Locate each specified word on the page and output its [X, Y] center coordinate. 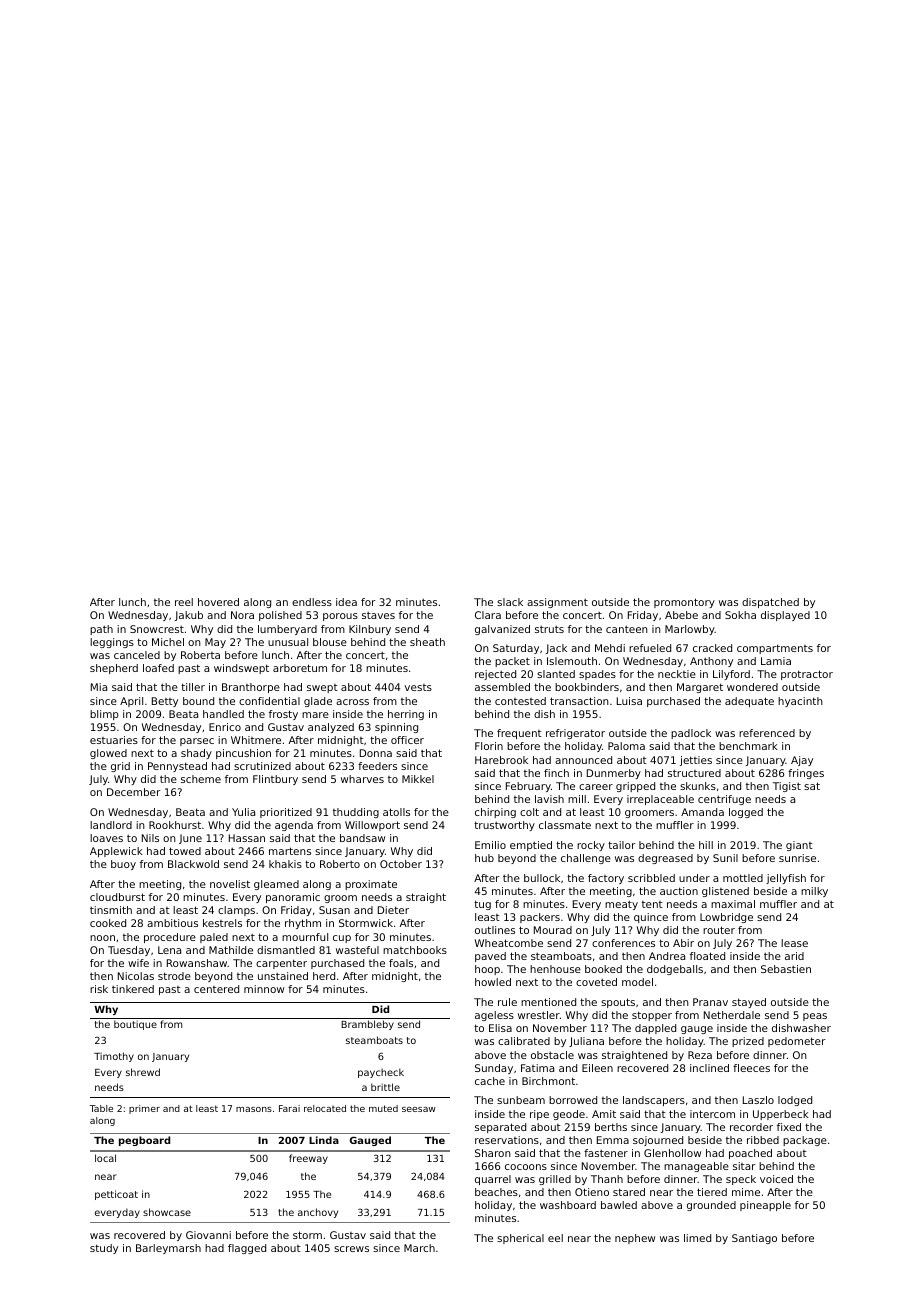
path [101, 630]
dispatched [770, 603]
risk [99, 989]
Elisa [500, 1028]
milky [814, 892]
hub [484, 858]
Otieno [592, 1192]
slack [510, 602]
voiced [776, 1179]
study [104, 1249]
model [637, 982]
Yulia [243, 812]
